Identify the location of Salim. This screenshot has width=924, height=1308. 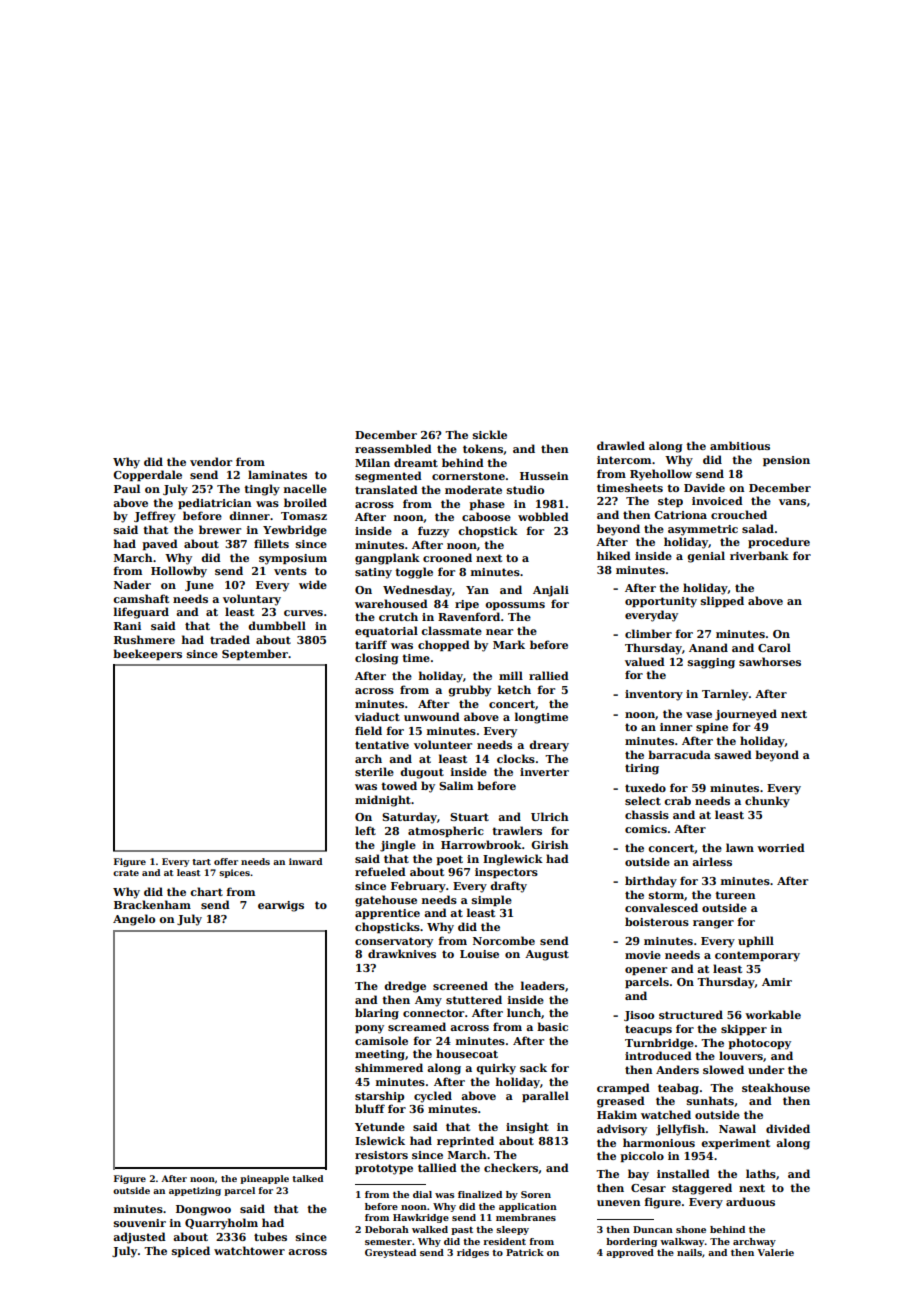
(456, 785).
